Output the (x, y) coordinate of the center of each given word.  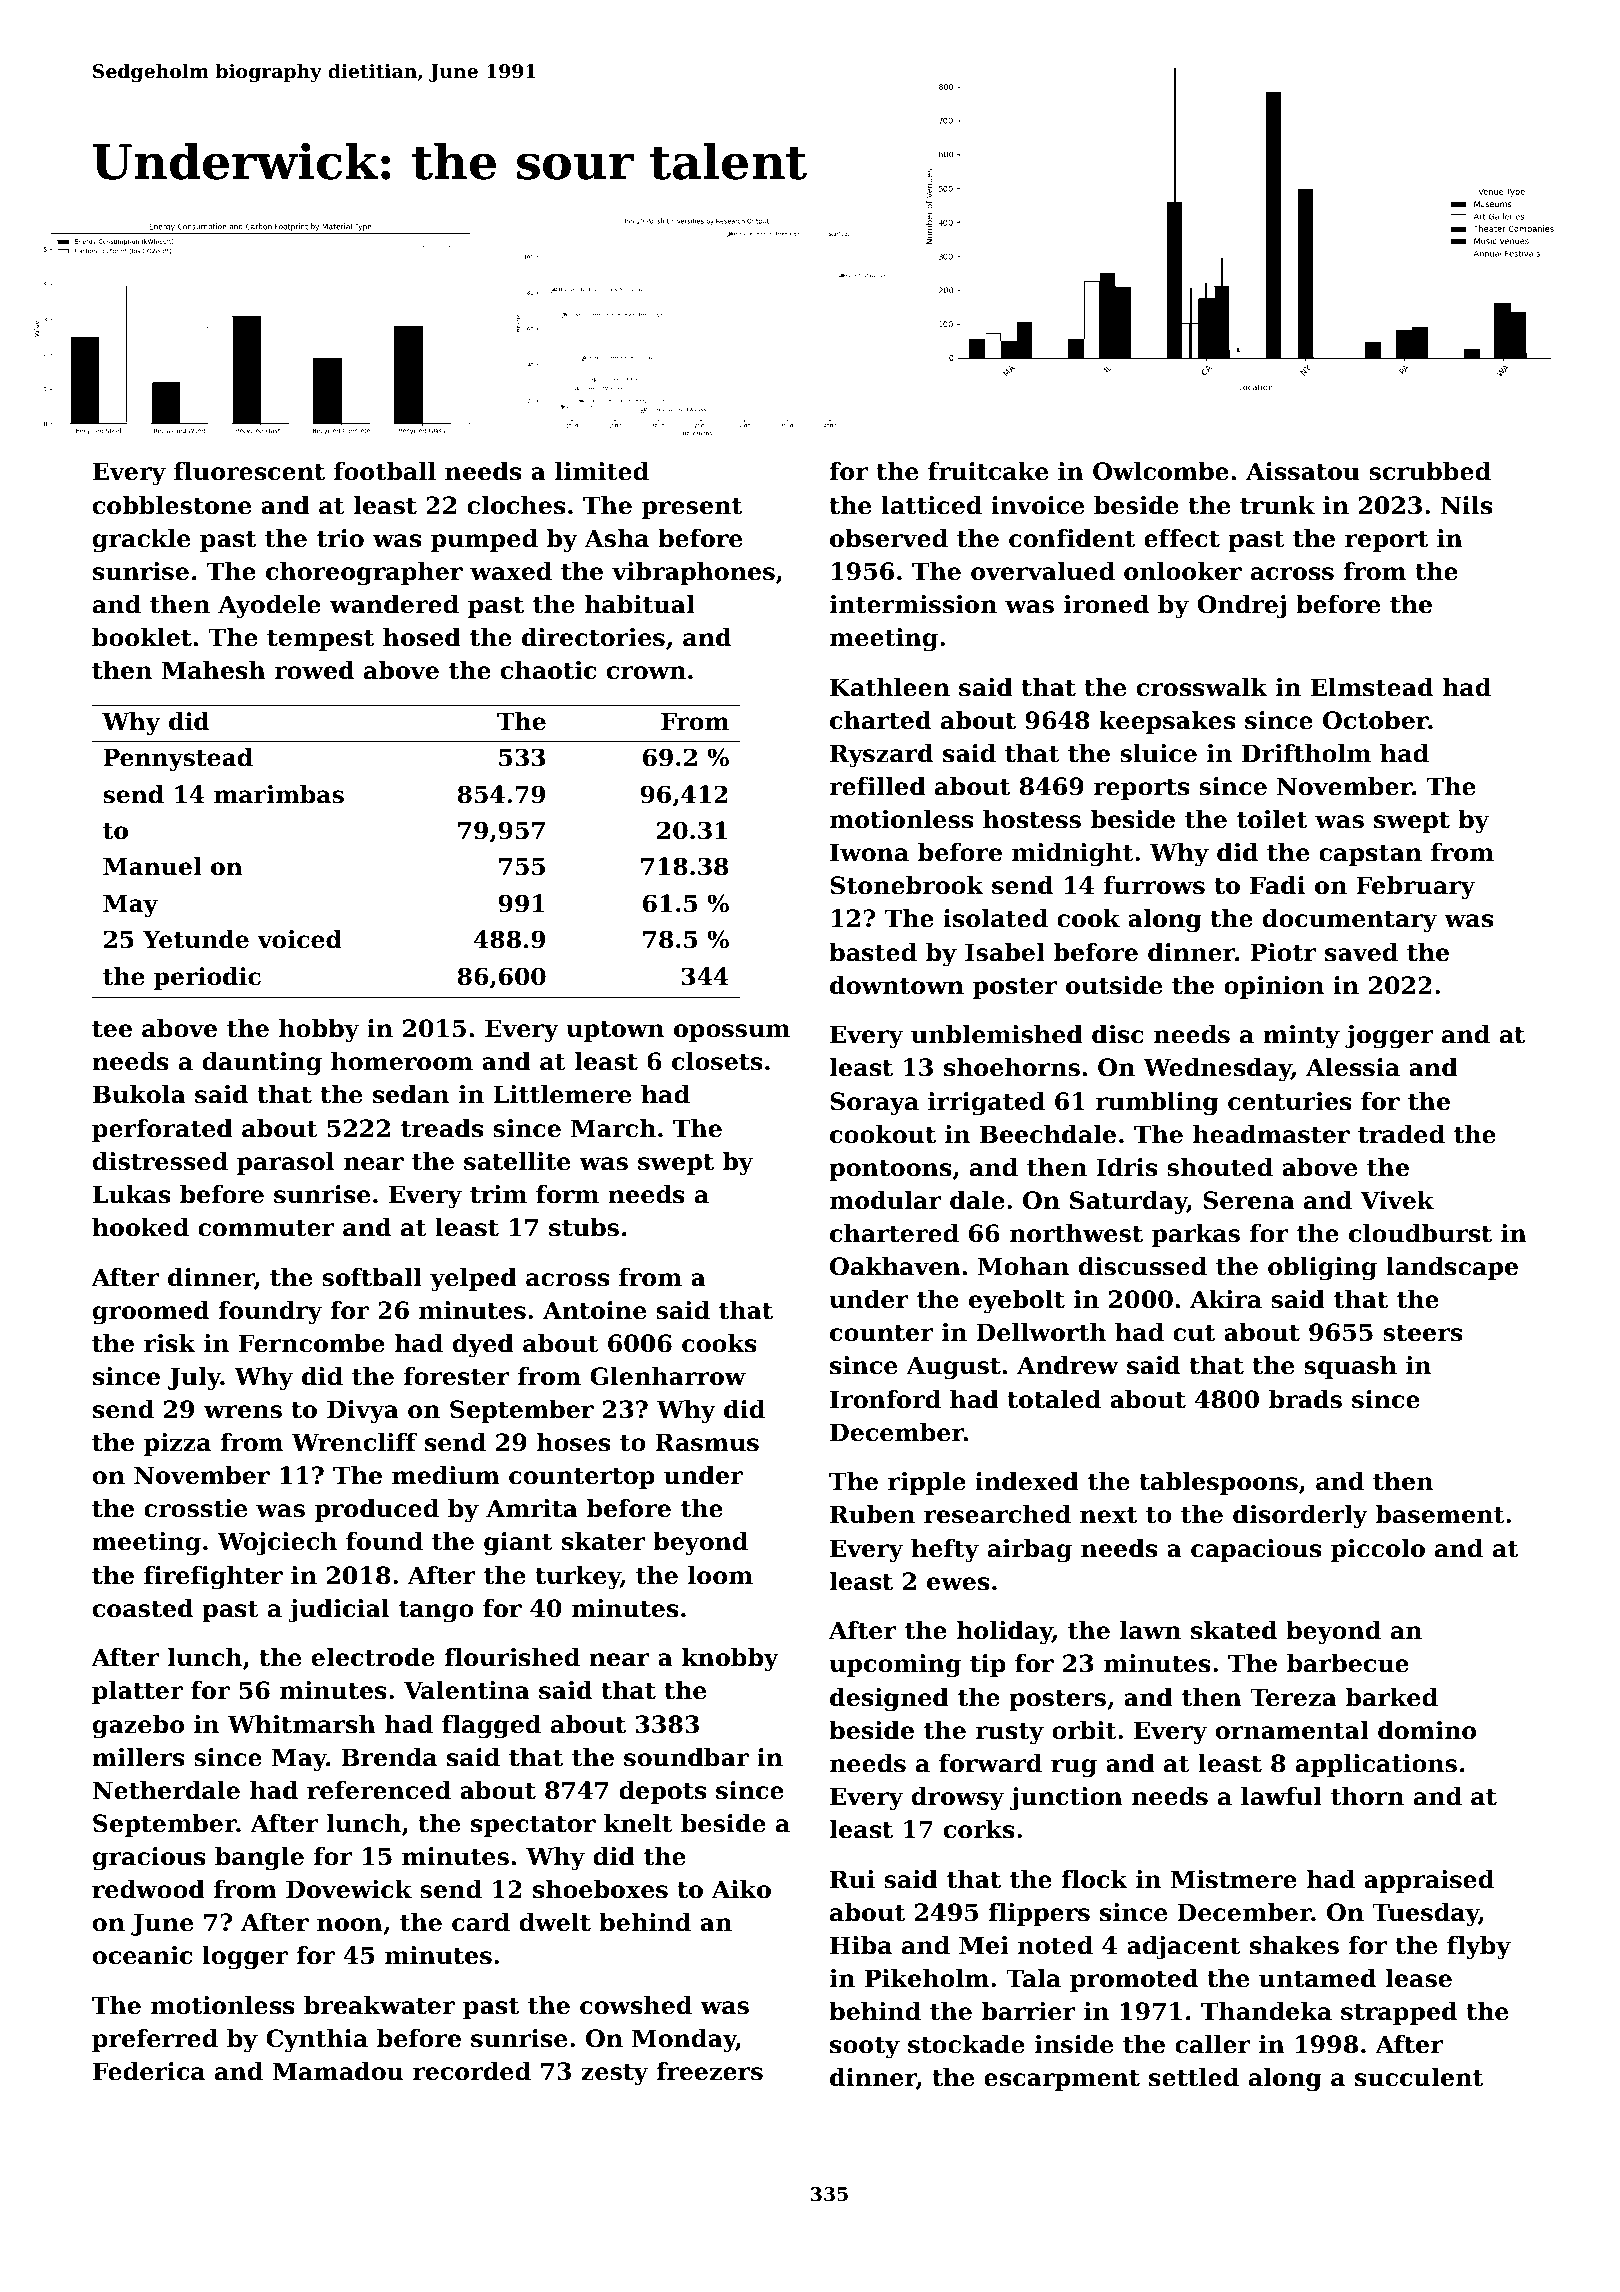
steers (1422, 1333)
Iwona (869, 852)
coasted (143, 1608)
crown (646, 673)
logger (245, 1958)
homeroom (402, 1061)
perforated (162, 1130)
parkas (1196, 1235)
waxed (511, 571)
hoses (573, 1442)
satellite (517, 1161)
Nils (1466, 505)
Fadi (1277, 885)
